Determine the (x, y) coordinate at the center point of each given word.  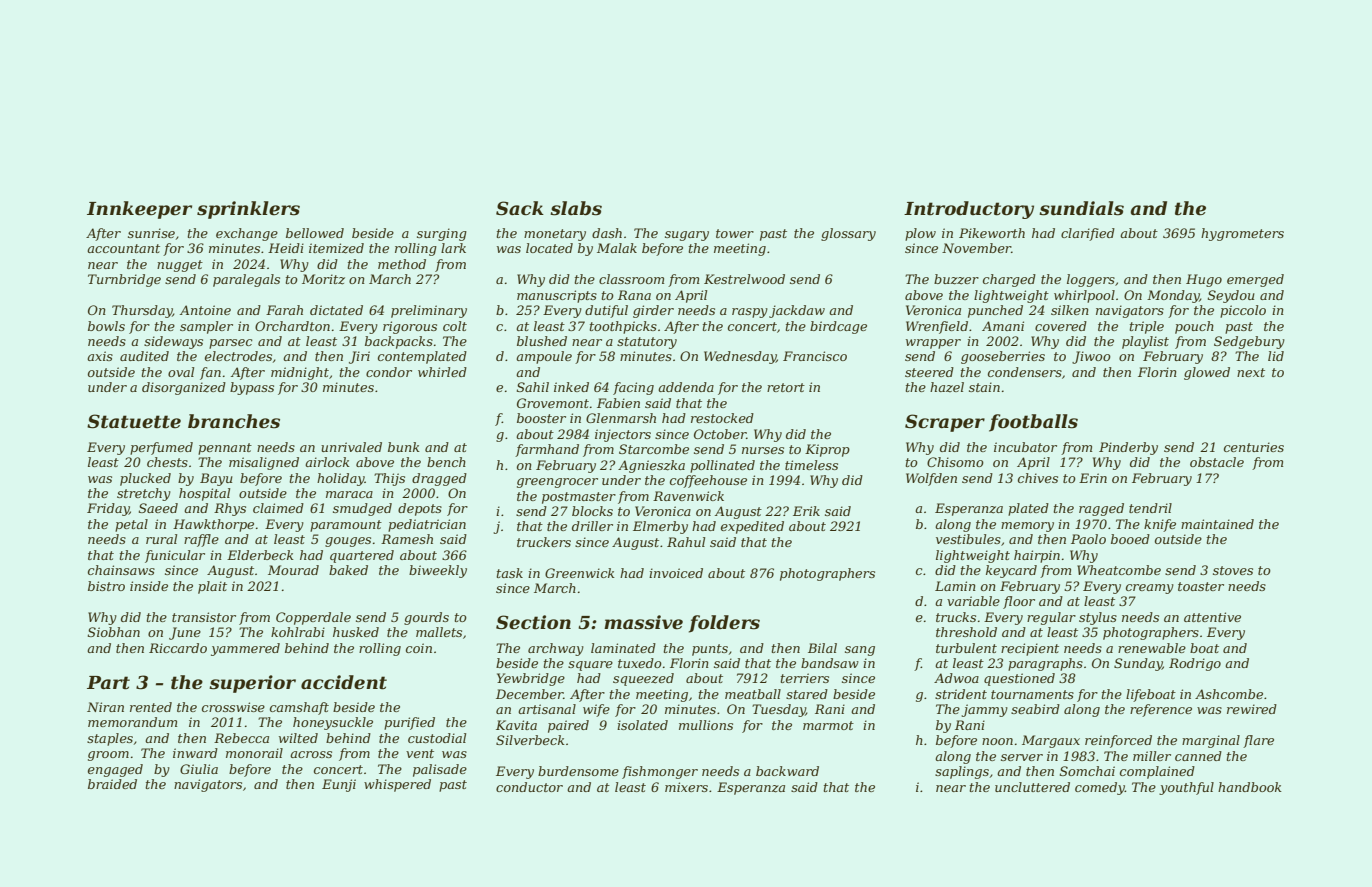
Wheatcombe (1119, 570)
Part (108, 683)
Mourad (293, 570)
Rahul (686, 542)
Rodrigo (1195, 664)
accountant (123, 248)
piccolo (1243, 311)
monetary (555, 235)
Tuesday (779, 710)
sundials (1081, 208)
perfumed (161, 448)
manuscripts (557, 296)
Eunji (339, 785)
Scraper (945, 423)
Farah (284, 310)
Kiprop (827, 450)
